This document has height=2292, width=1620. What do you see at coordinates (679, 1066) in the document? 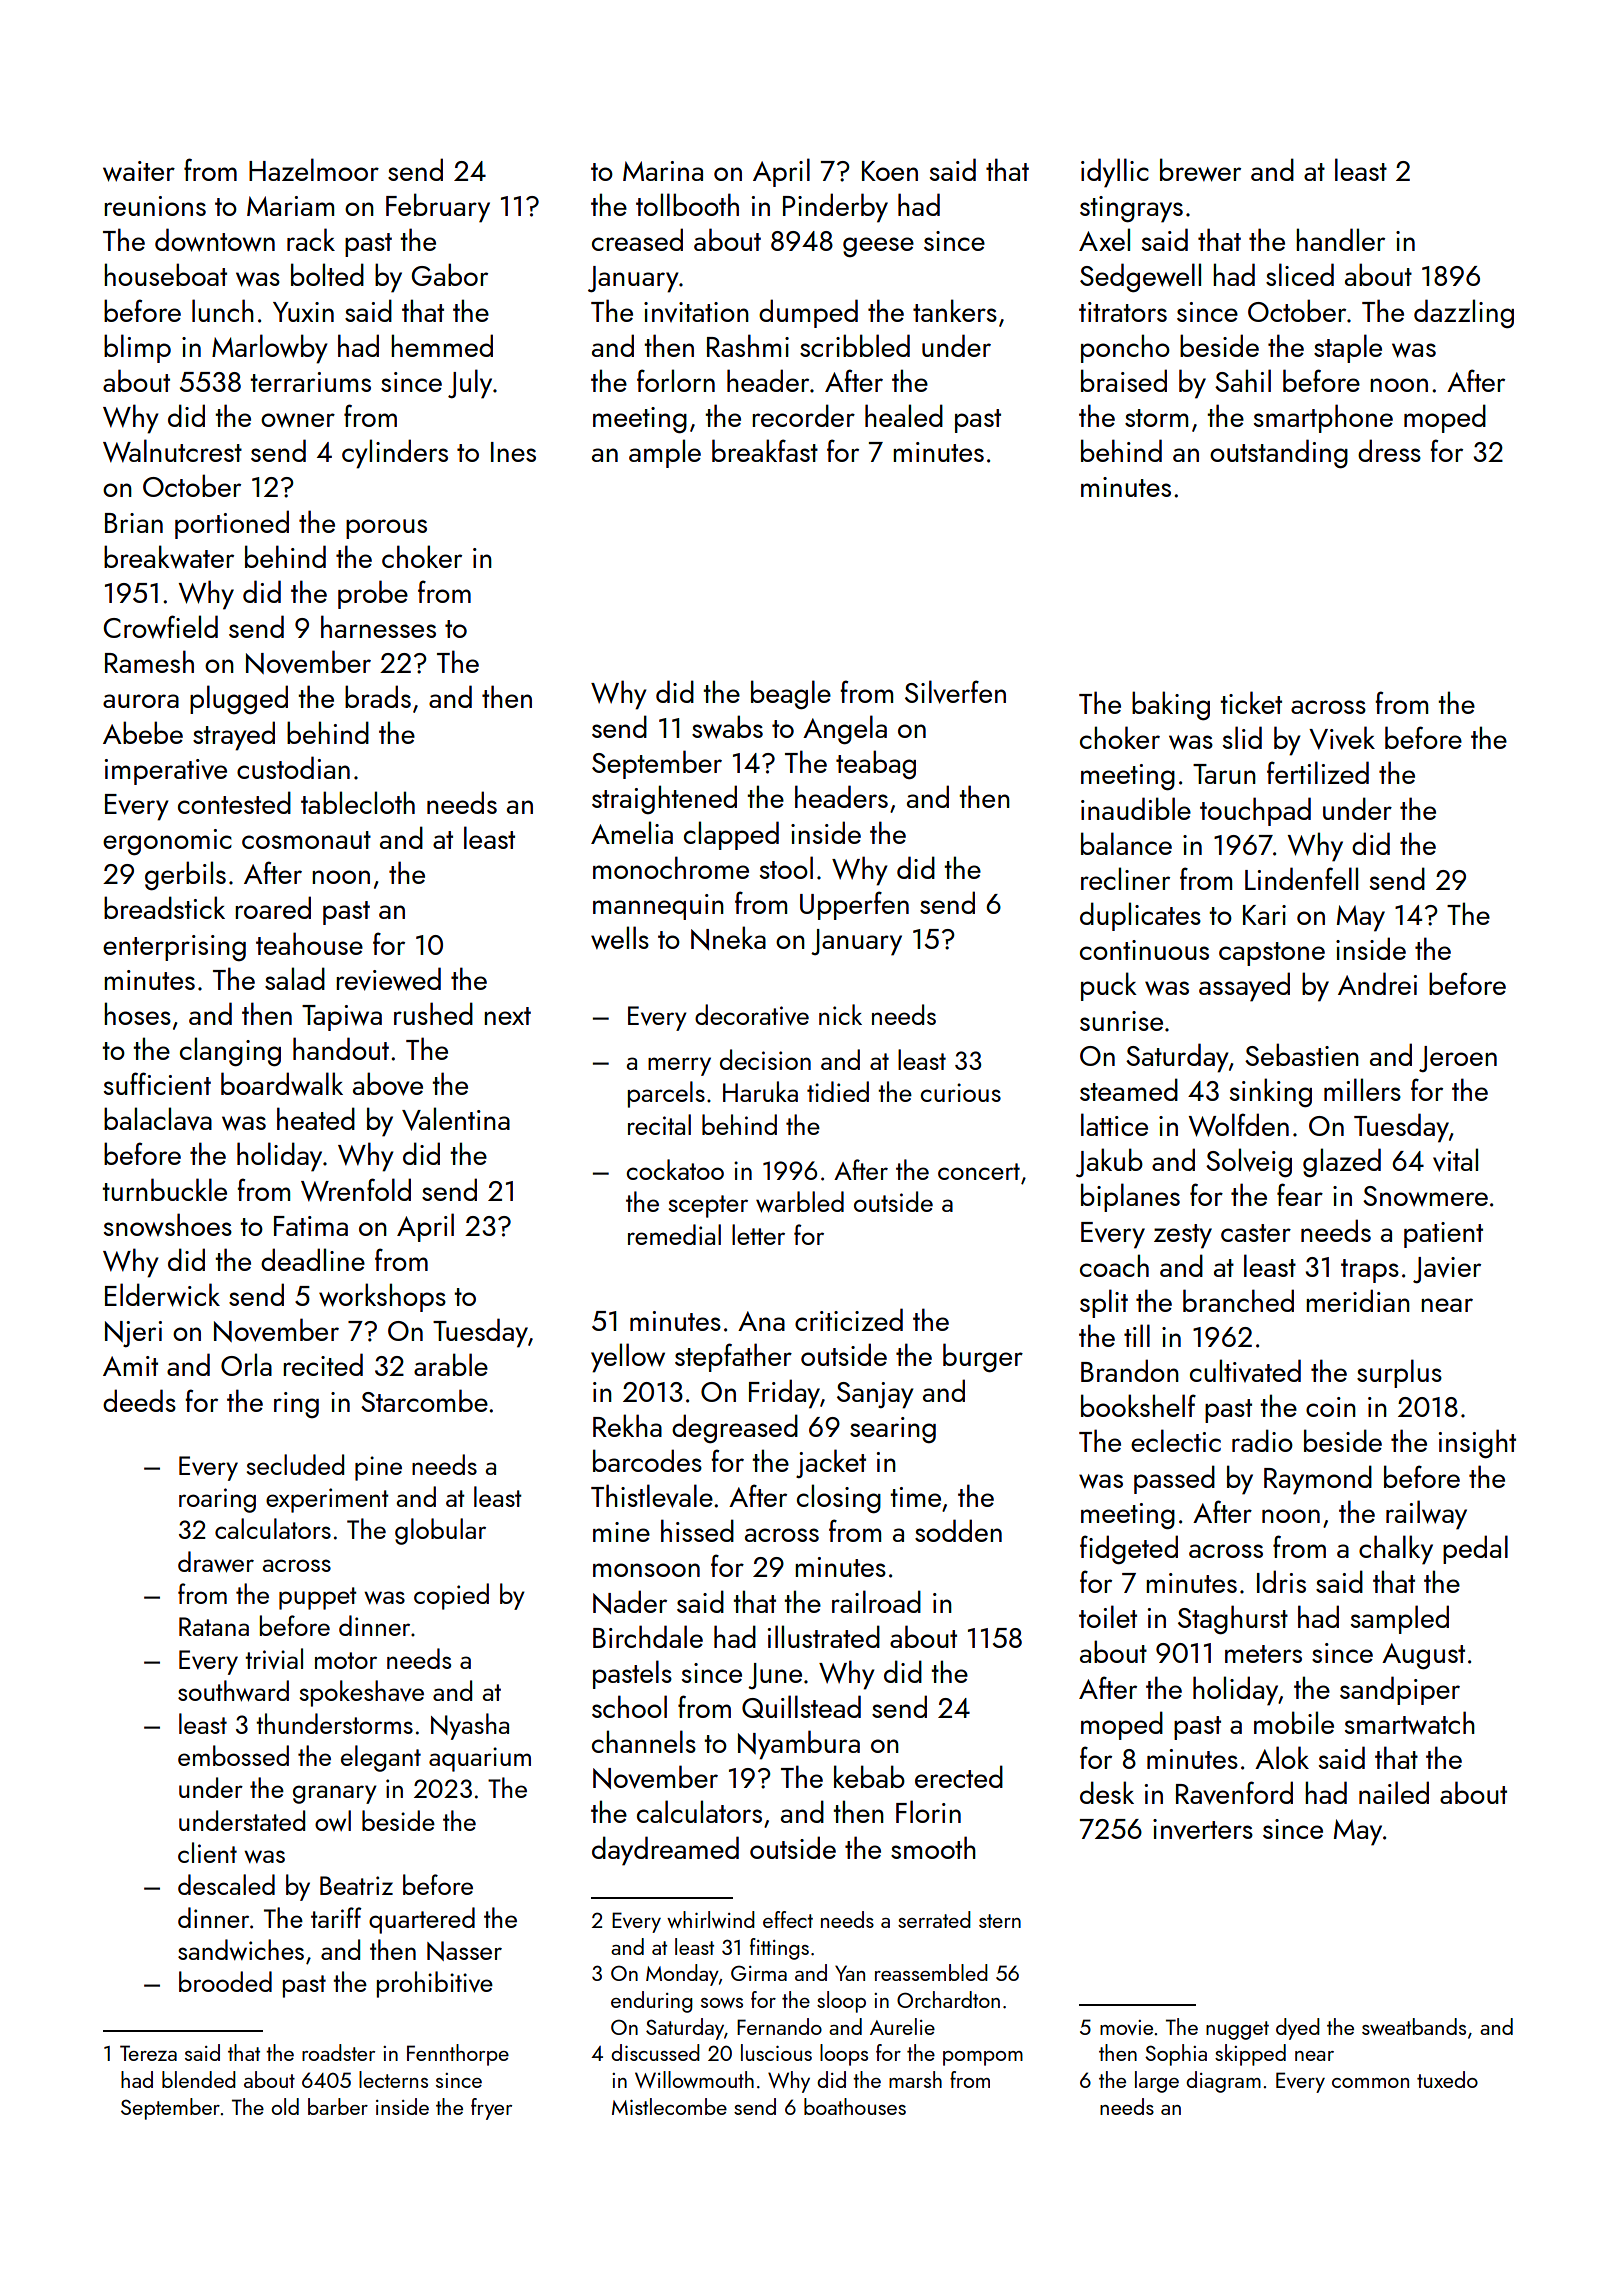
I see `merry` at bounding box center [679, 1066].
